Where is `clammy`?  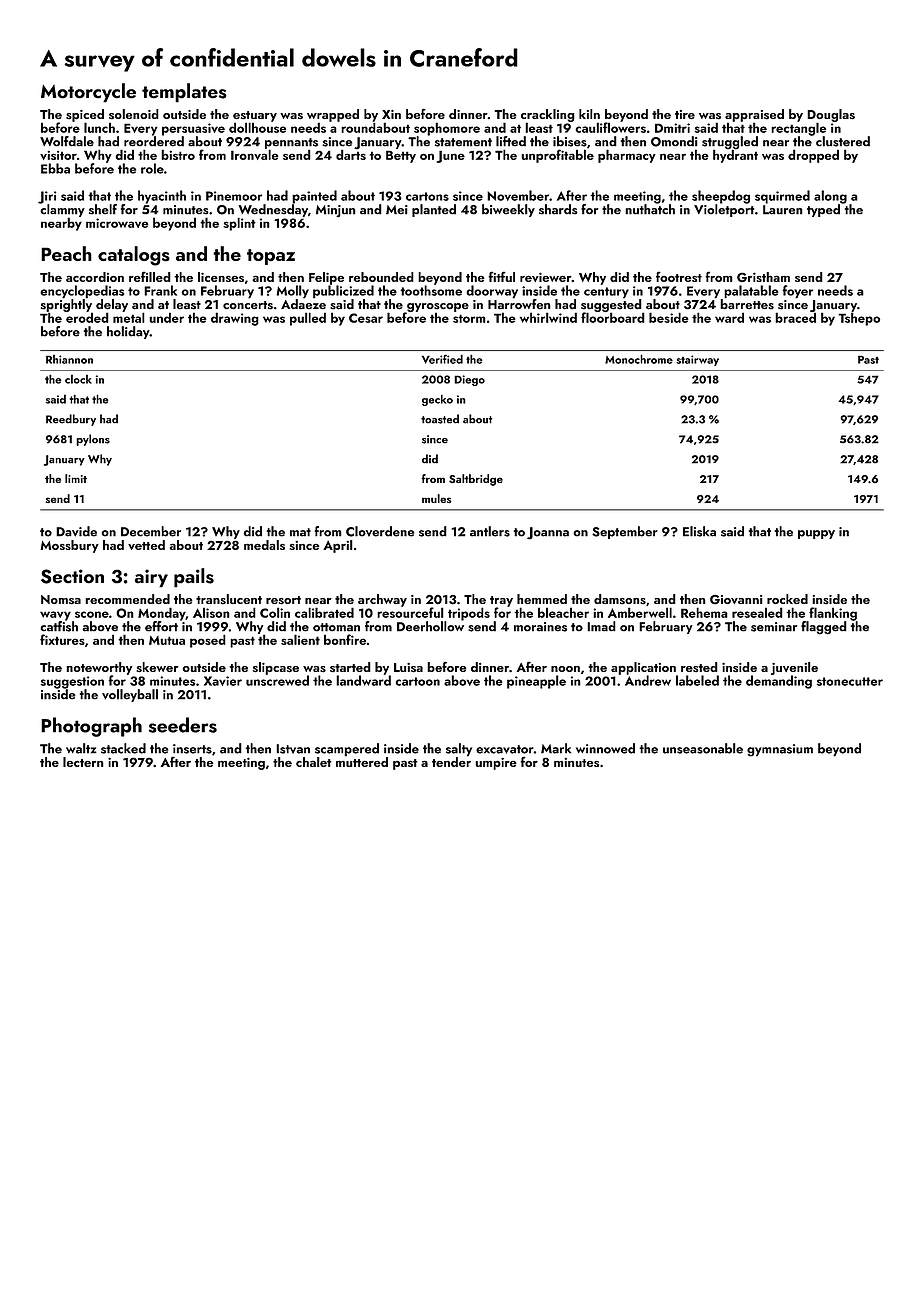
clammy is located at coordinates (62, 210).
